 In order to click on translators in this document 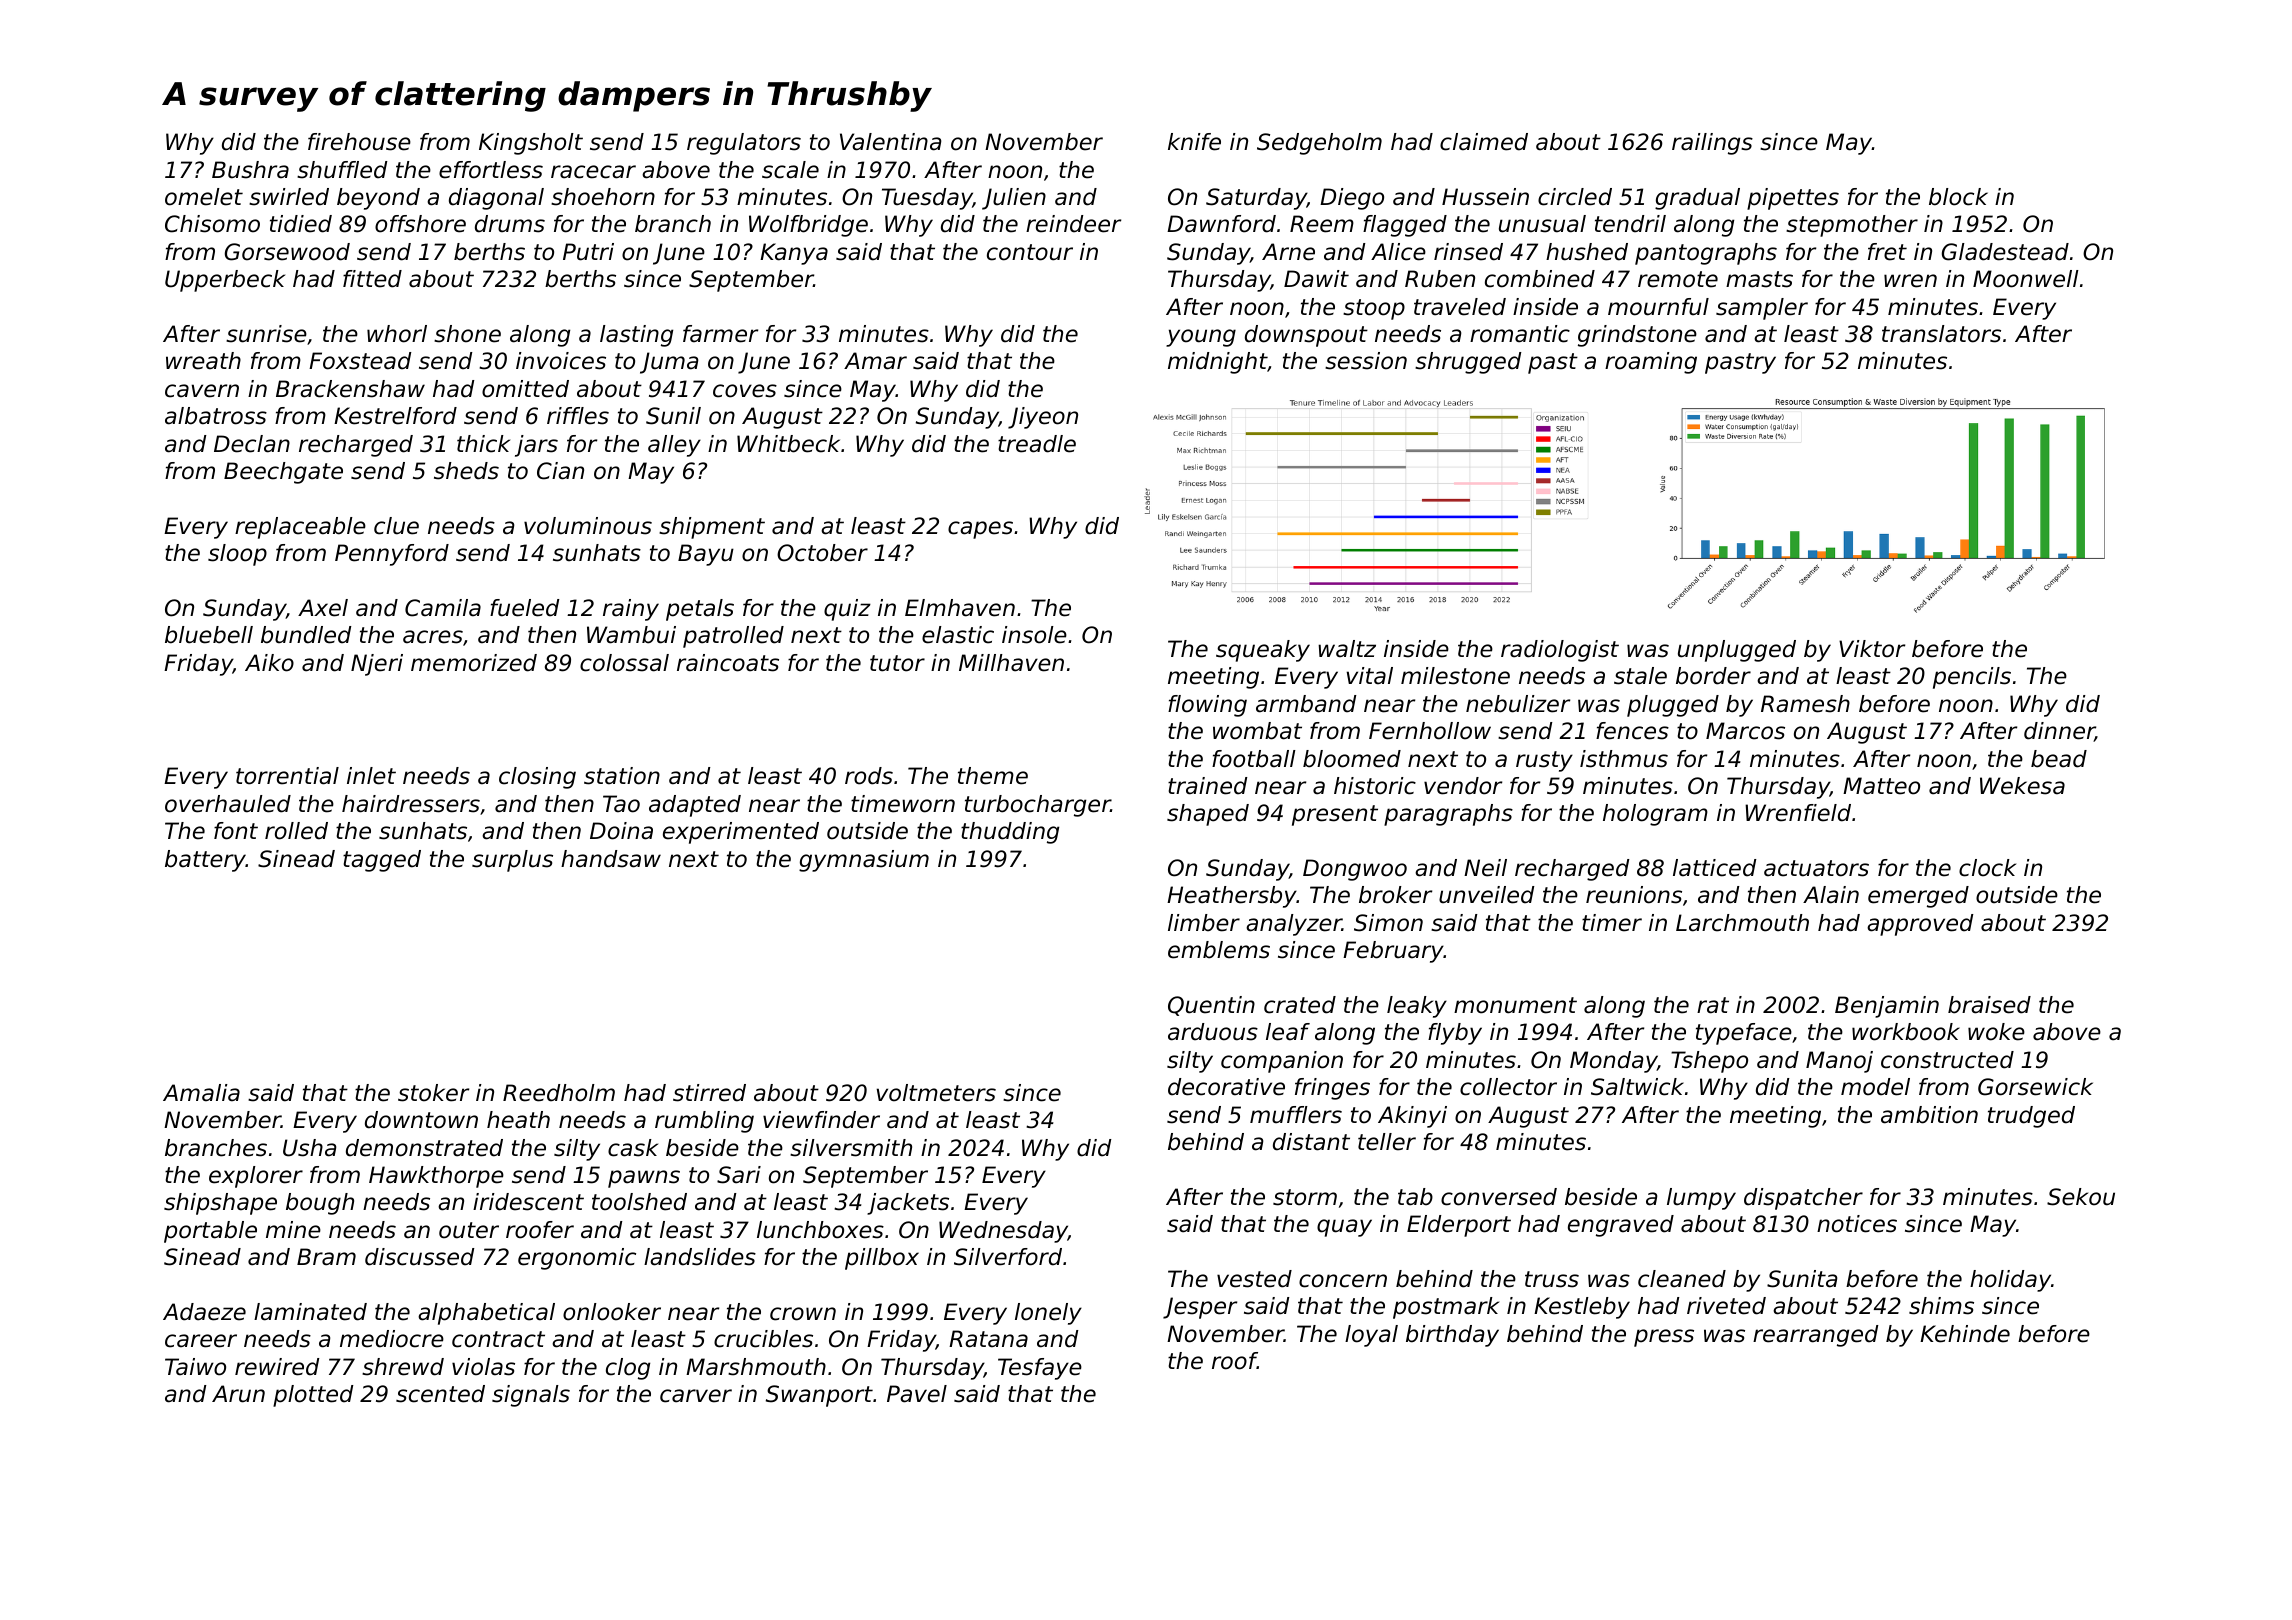, I will do `click(1941, 334)`.
